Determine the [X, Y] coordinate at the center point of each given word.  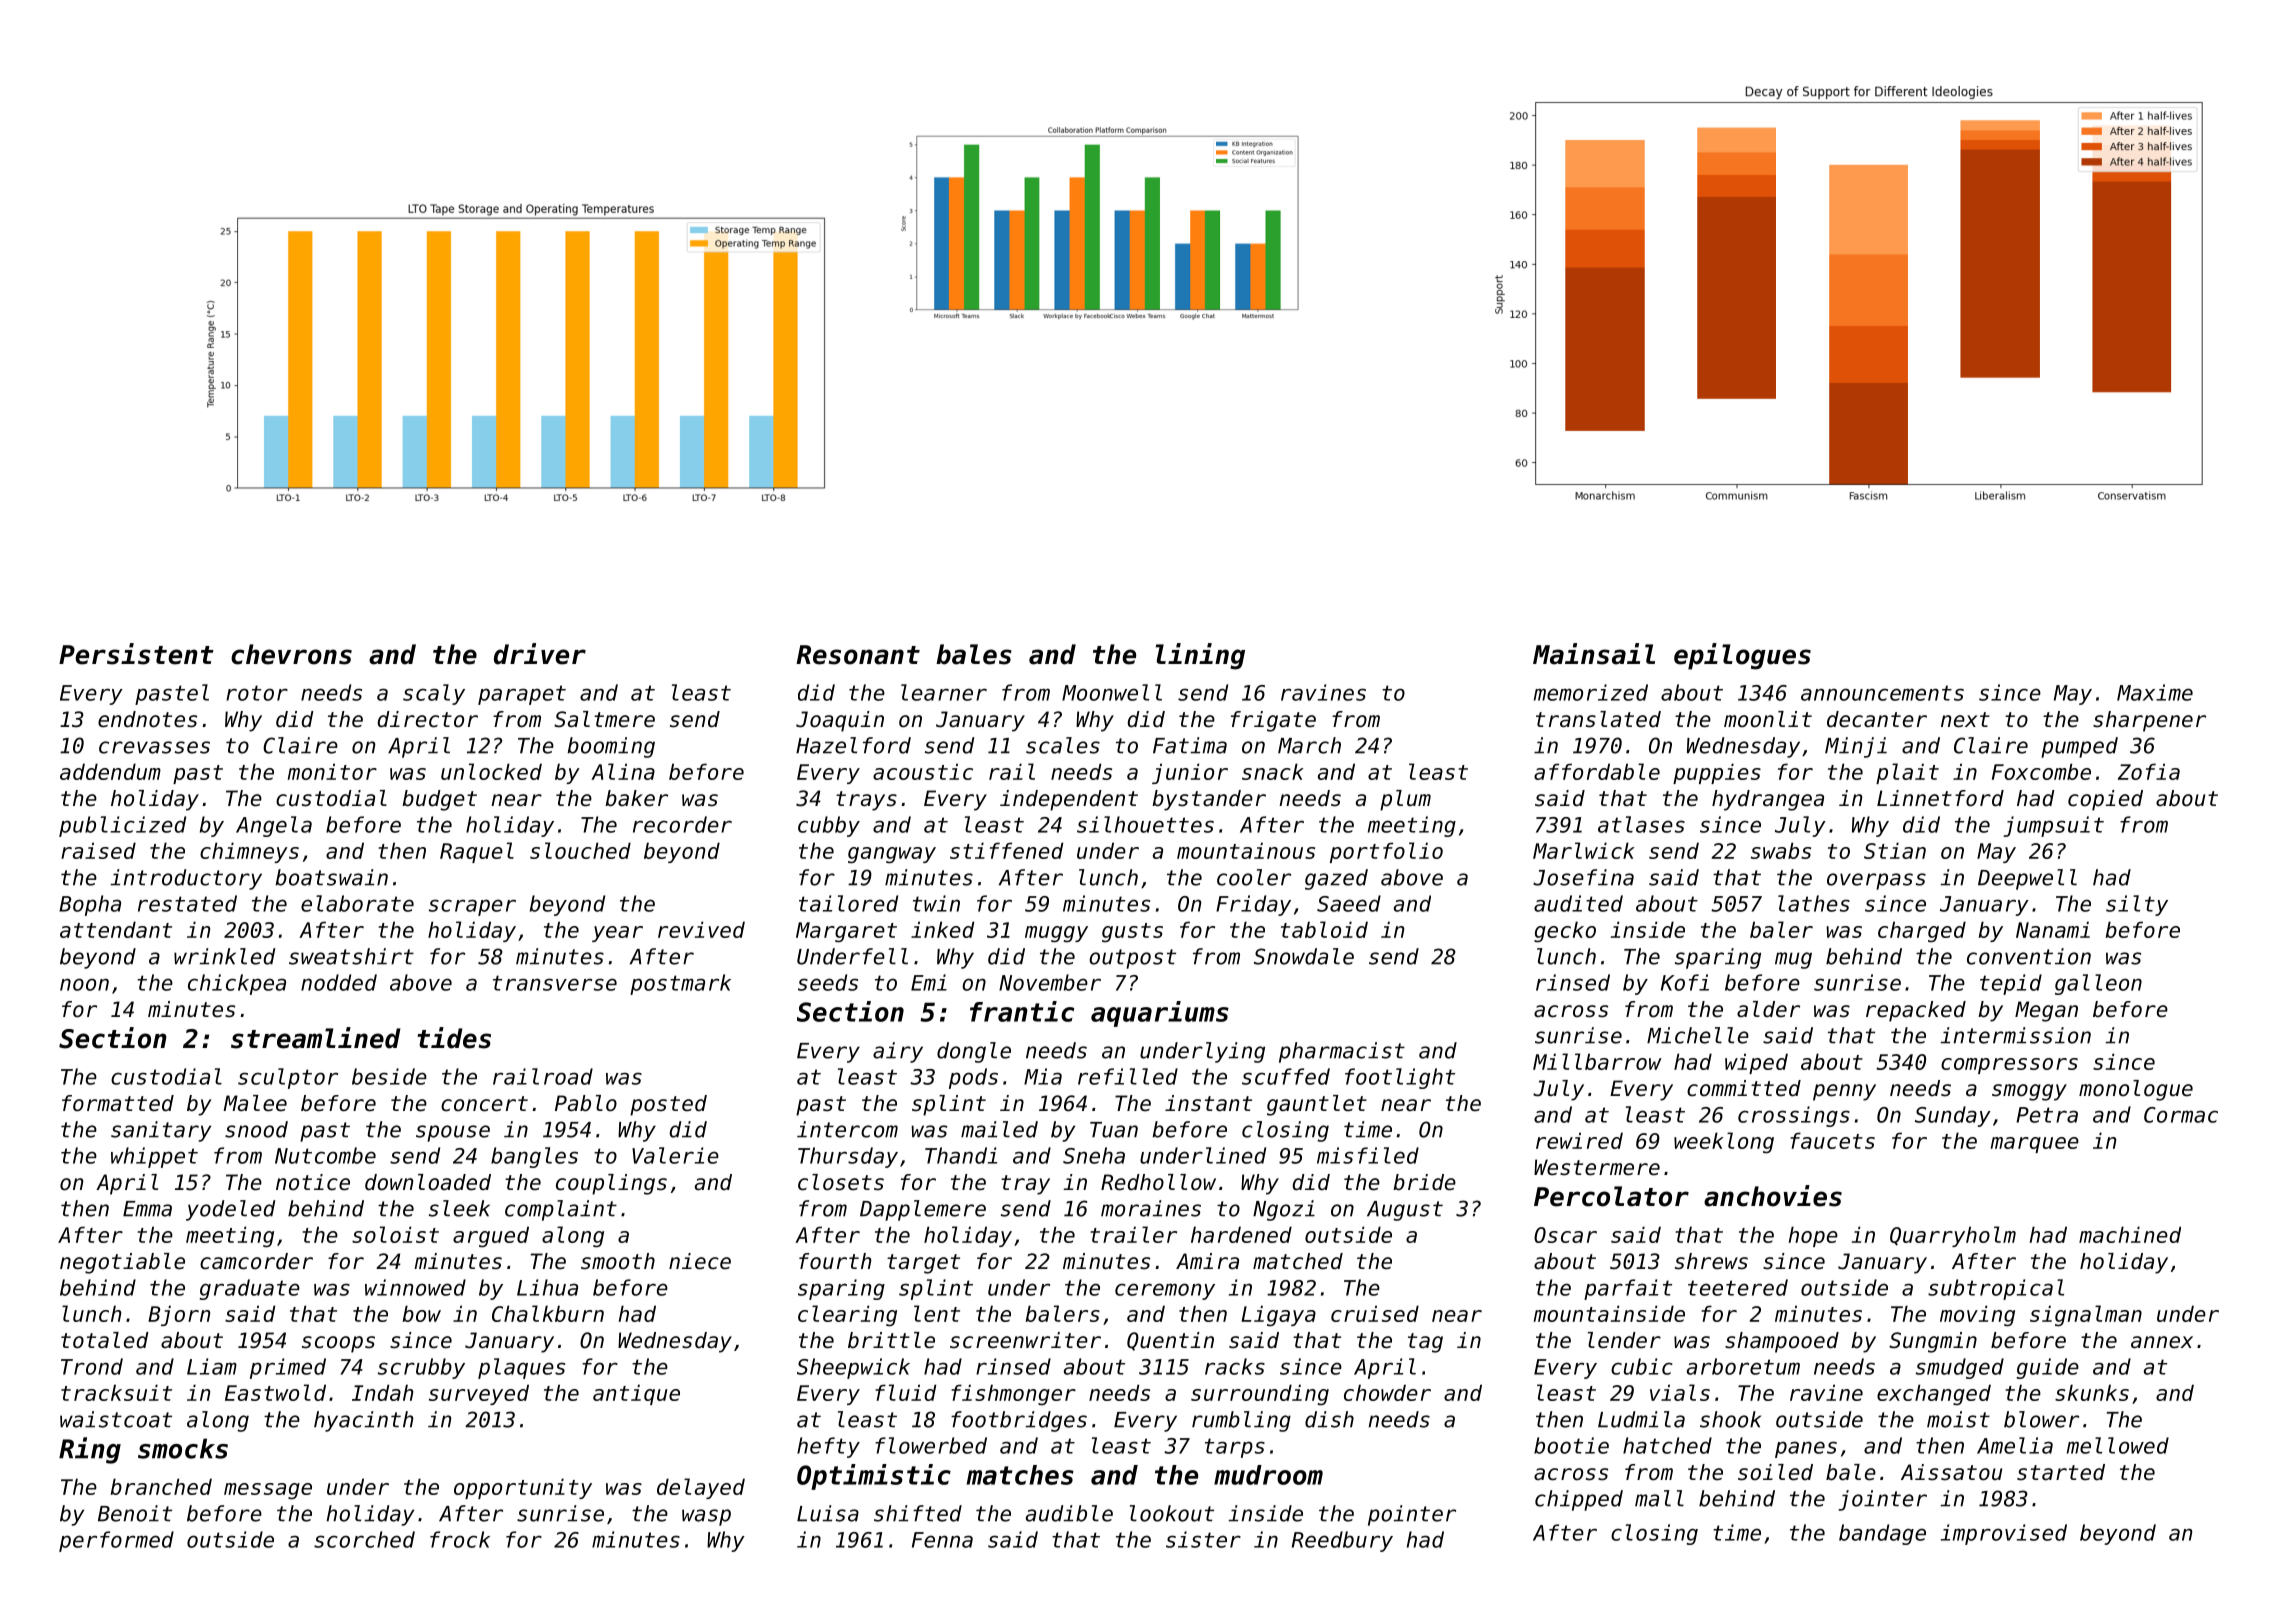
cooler [1254, 877]
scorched [364, 1539]
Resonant [858, 655]
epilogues [1742, 656]
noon [84, 984]
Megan [2046, 1011]
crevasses [154, 747]
